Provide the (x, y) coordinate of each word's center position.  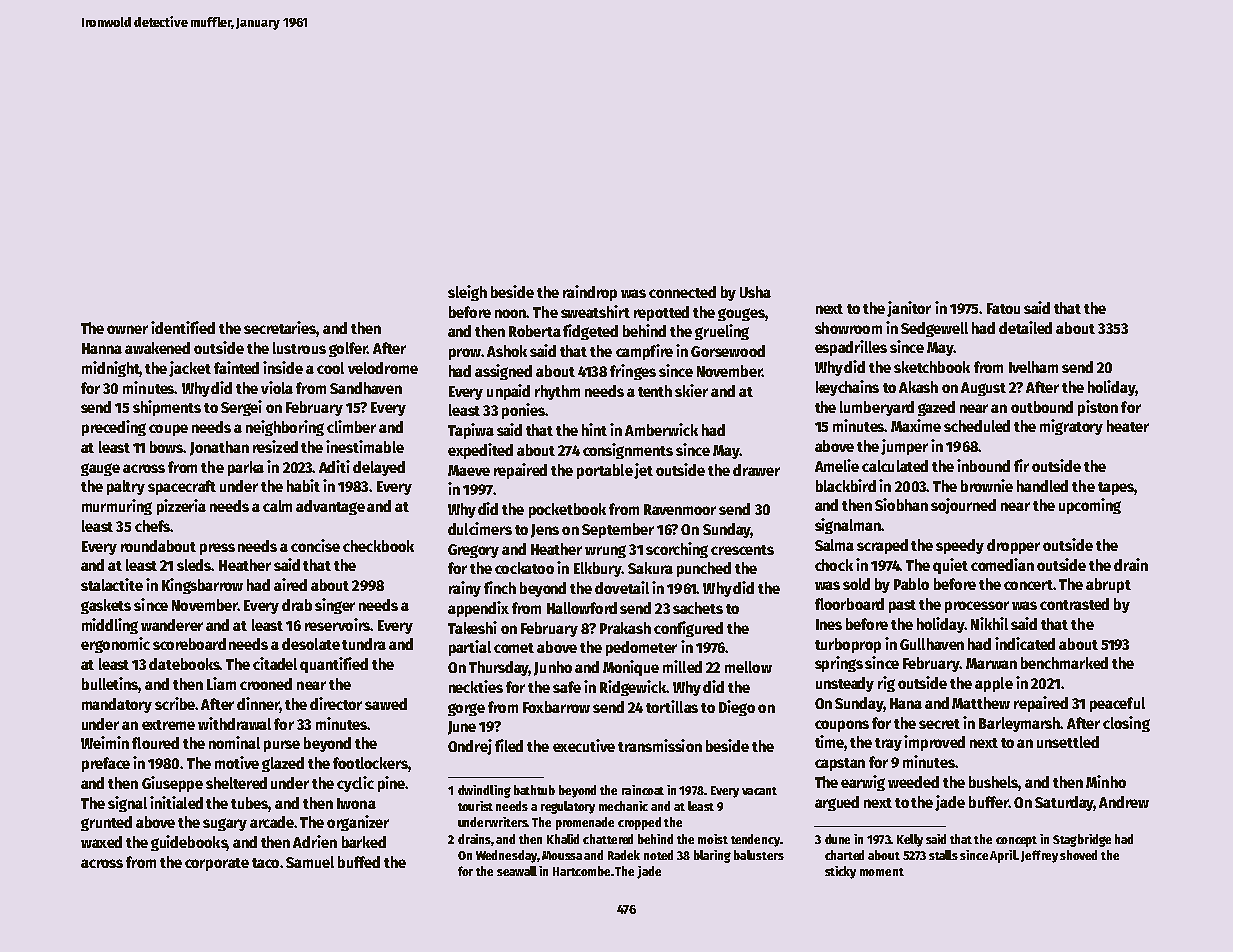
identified (183, 327)
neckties (476, 686)
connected (682, 292)
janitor (909, 309)
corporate (217, 864)
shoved (1078, 855)
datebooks (184, 664)
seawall (517, 871)
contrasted (1074, 604)
